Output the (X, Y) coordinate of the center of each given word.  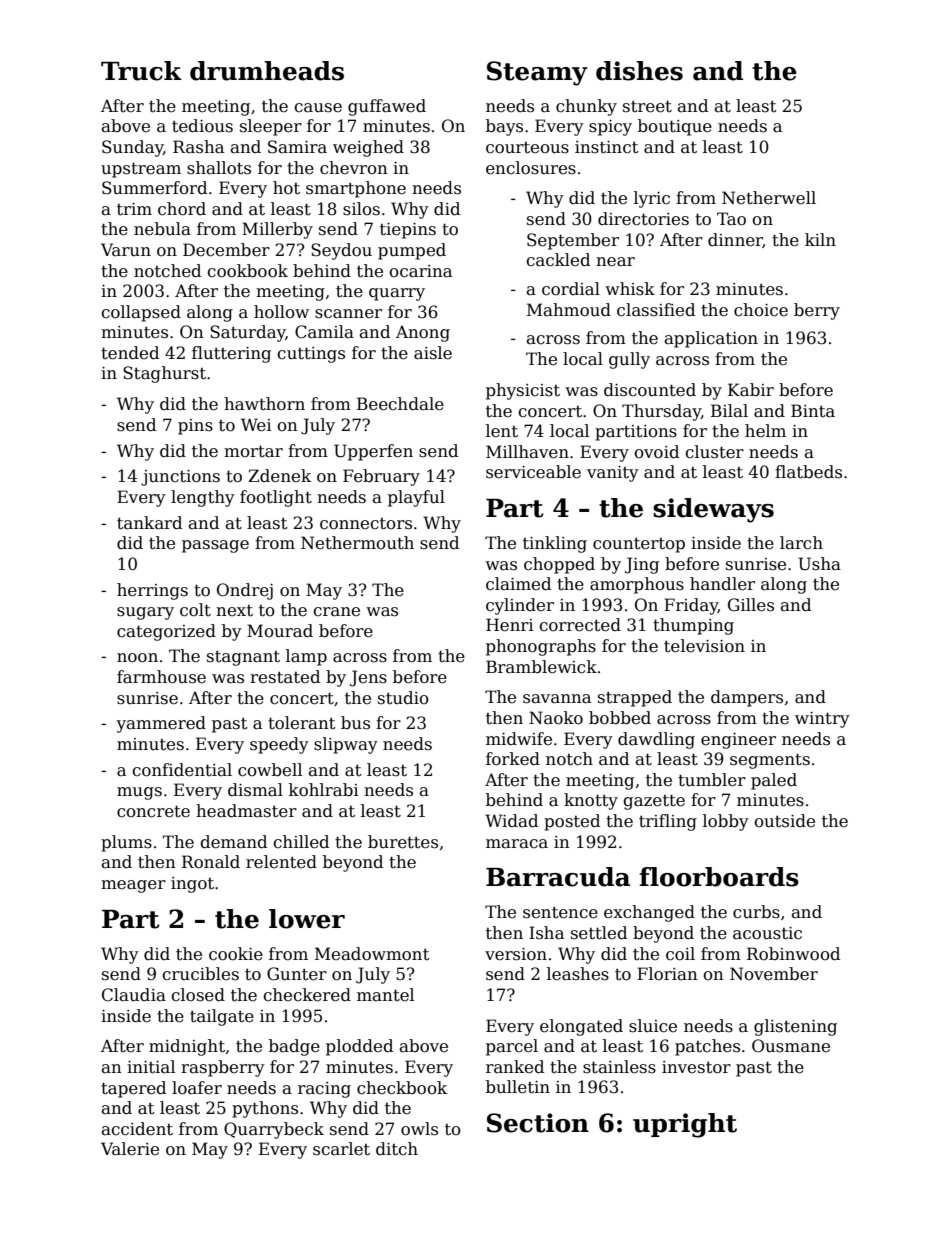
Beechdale (400, 404)
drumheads (267, 71)
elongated (581, 1027)
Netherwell (769, 198)
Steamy (537, 73)
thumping (693, 626)
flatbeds (808, 472)
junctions (180, 478)
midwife (519, 739)
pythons (265, 1109)
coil (680, 954)
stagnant (243, 658)
